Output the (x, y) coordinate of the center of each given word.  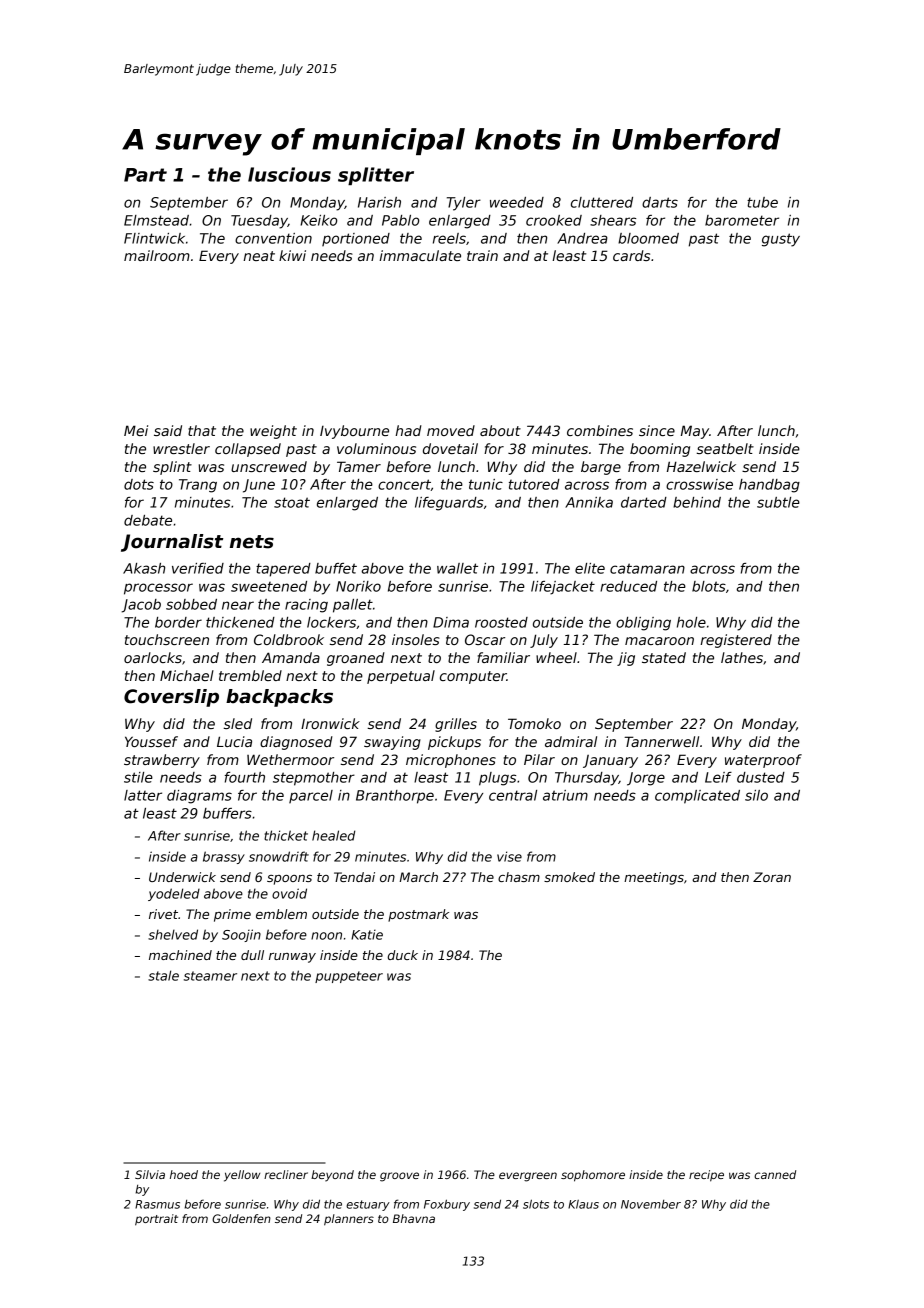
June (259, 486)
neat (259, 256)
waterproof (763, 761)
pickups (454, 743)
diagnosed (296, 743)
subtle (778, 502)
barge (601, 468)
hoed (184, 1174)
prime (232, 915)
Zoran (772, 877)
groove (399, 1177)
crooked (554, 220)
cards (631, 255)
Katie (367, 934)
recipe (706, 1176)
